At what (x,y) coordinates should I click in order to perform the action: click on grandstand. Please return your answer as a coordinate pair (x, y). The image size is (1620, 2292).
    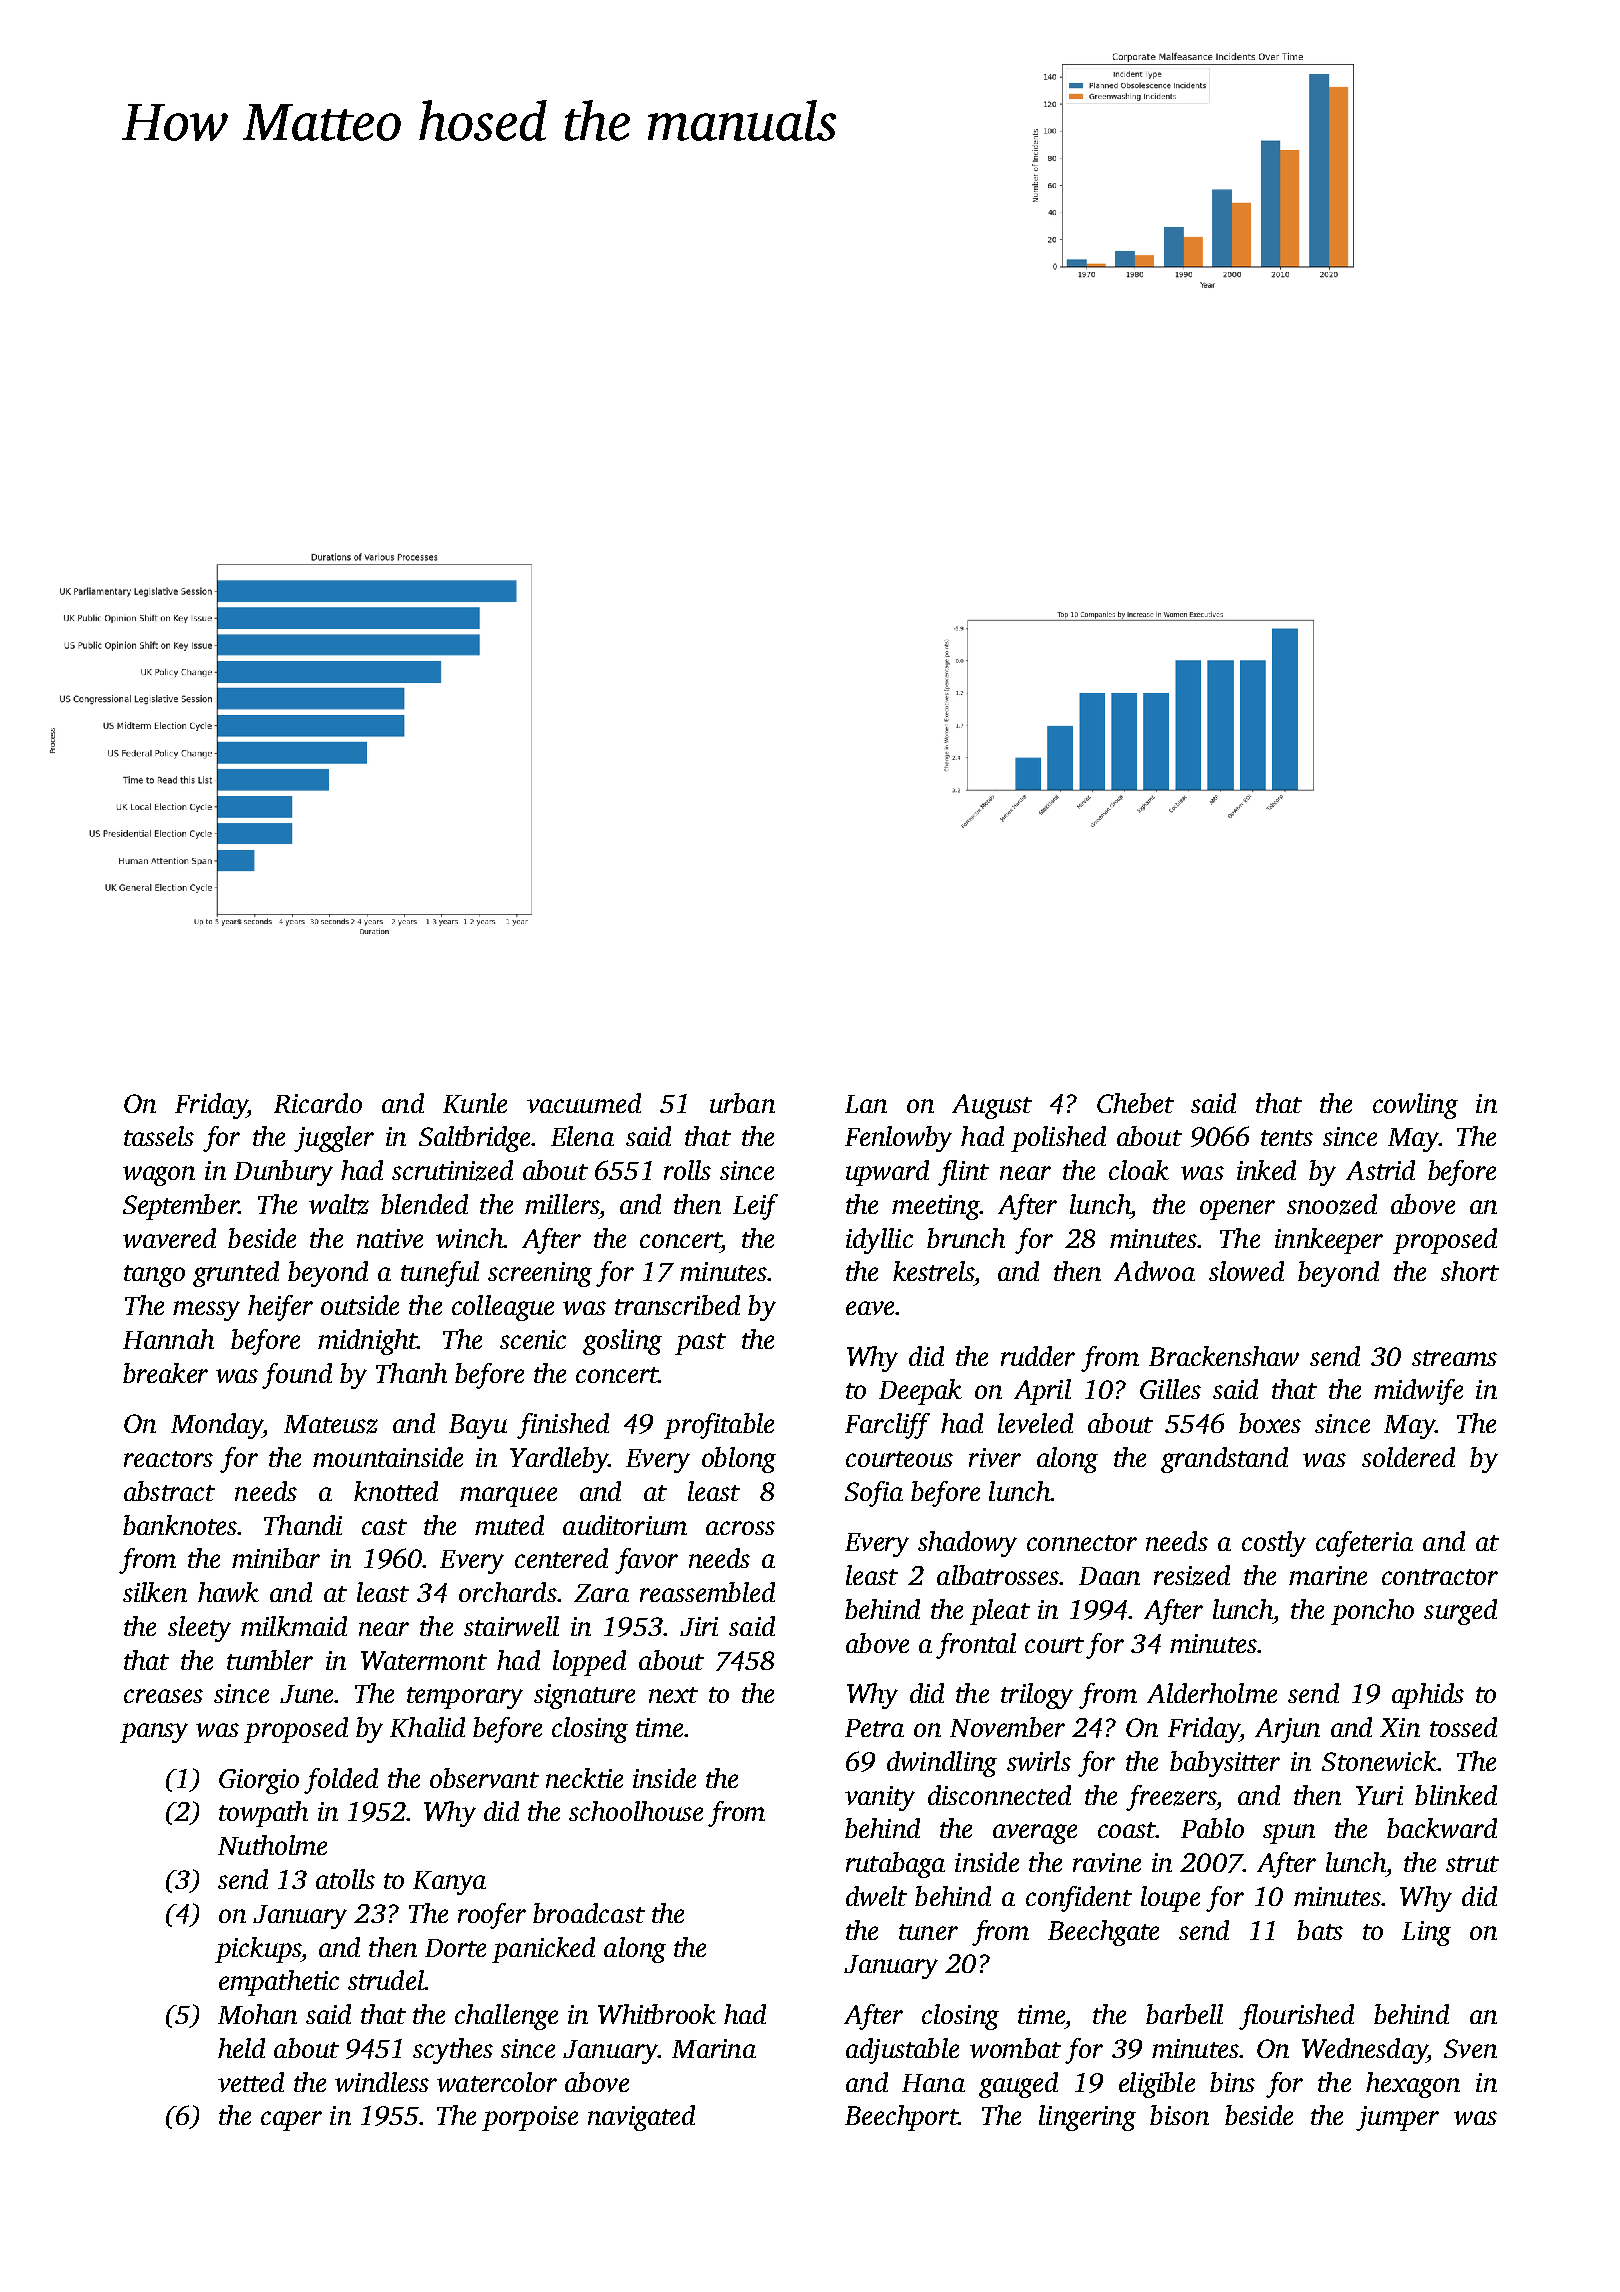
    Looking at the image, I should click on (1224, 1460).
